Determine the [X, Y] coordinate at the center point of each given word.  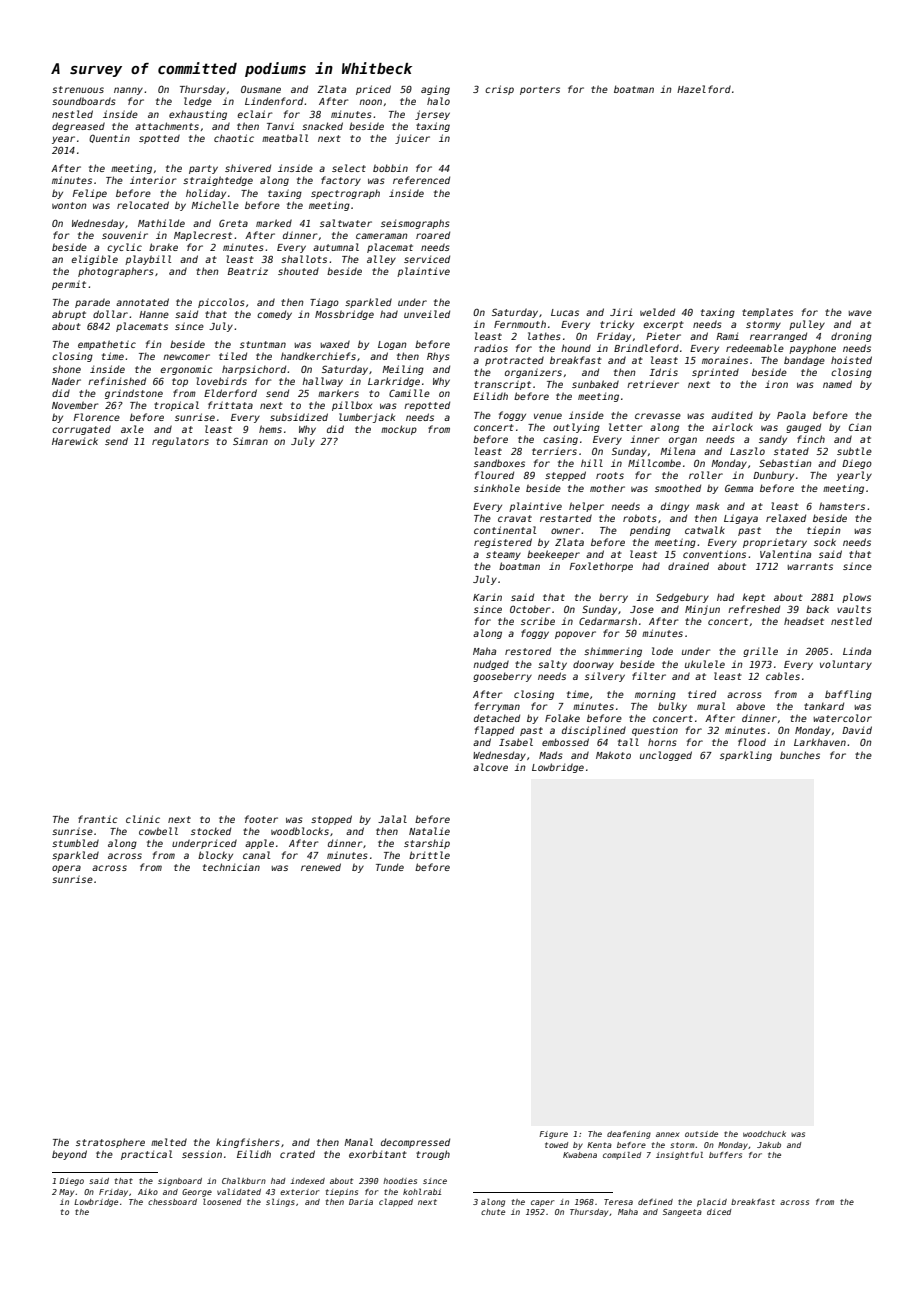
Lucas [565, 312]
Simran [250, 441]
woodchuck [764, 1134]
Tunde [390, 867]
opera [66, 869]
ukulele [705, 664]
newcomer [186, 357]
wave [860, 313]
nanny [128, 91]
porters [540, 90]
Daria [361, 1202]
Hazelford [704, 89]
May [66, 1193]
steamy [503, 555]
